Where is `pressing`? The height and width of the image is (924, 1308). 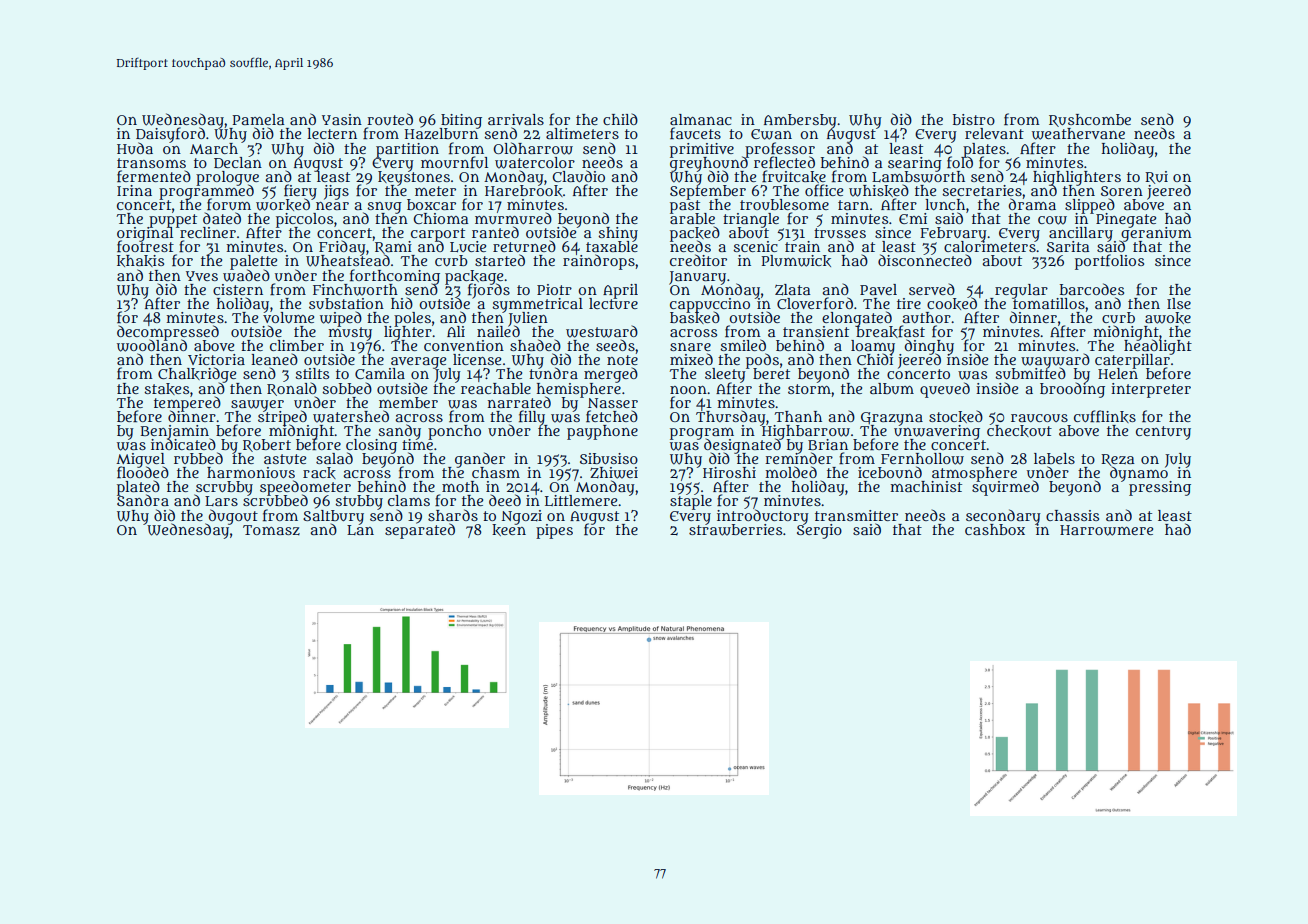 pressing is located at coordinates (1160, 488).
